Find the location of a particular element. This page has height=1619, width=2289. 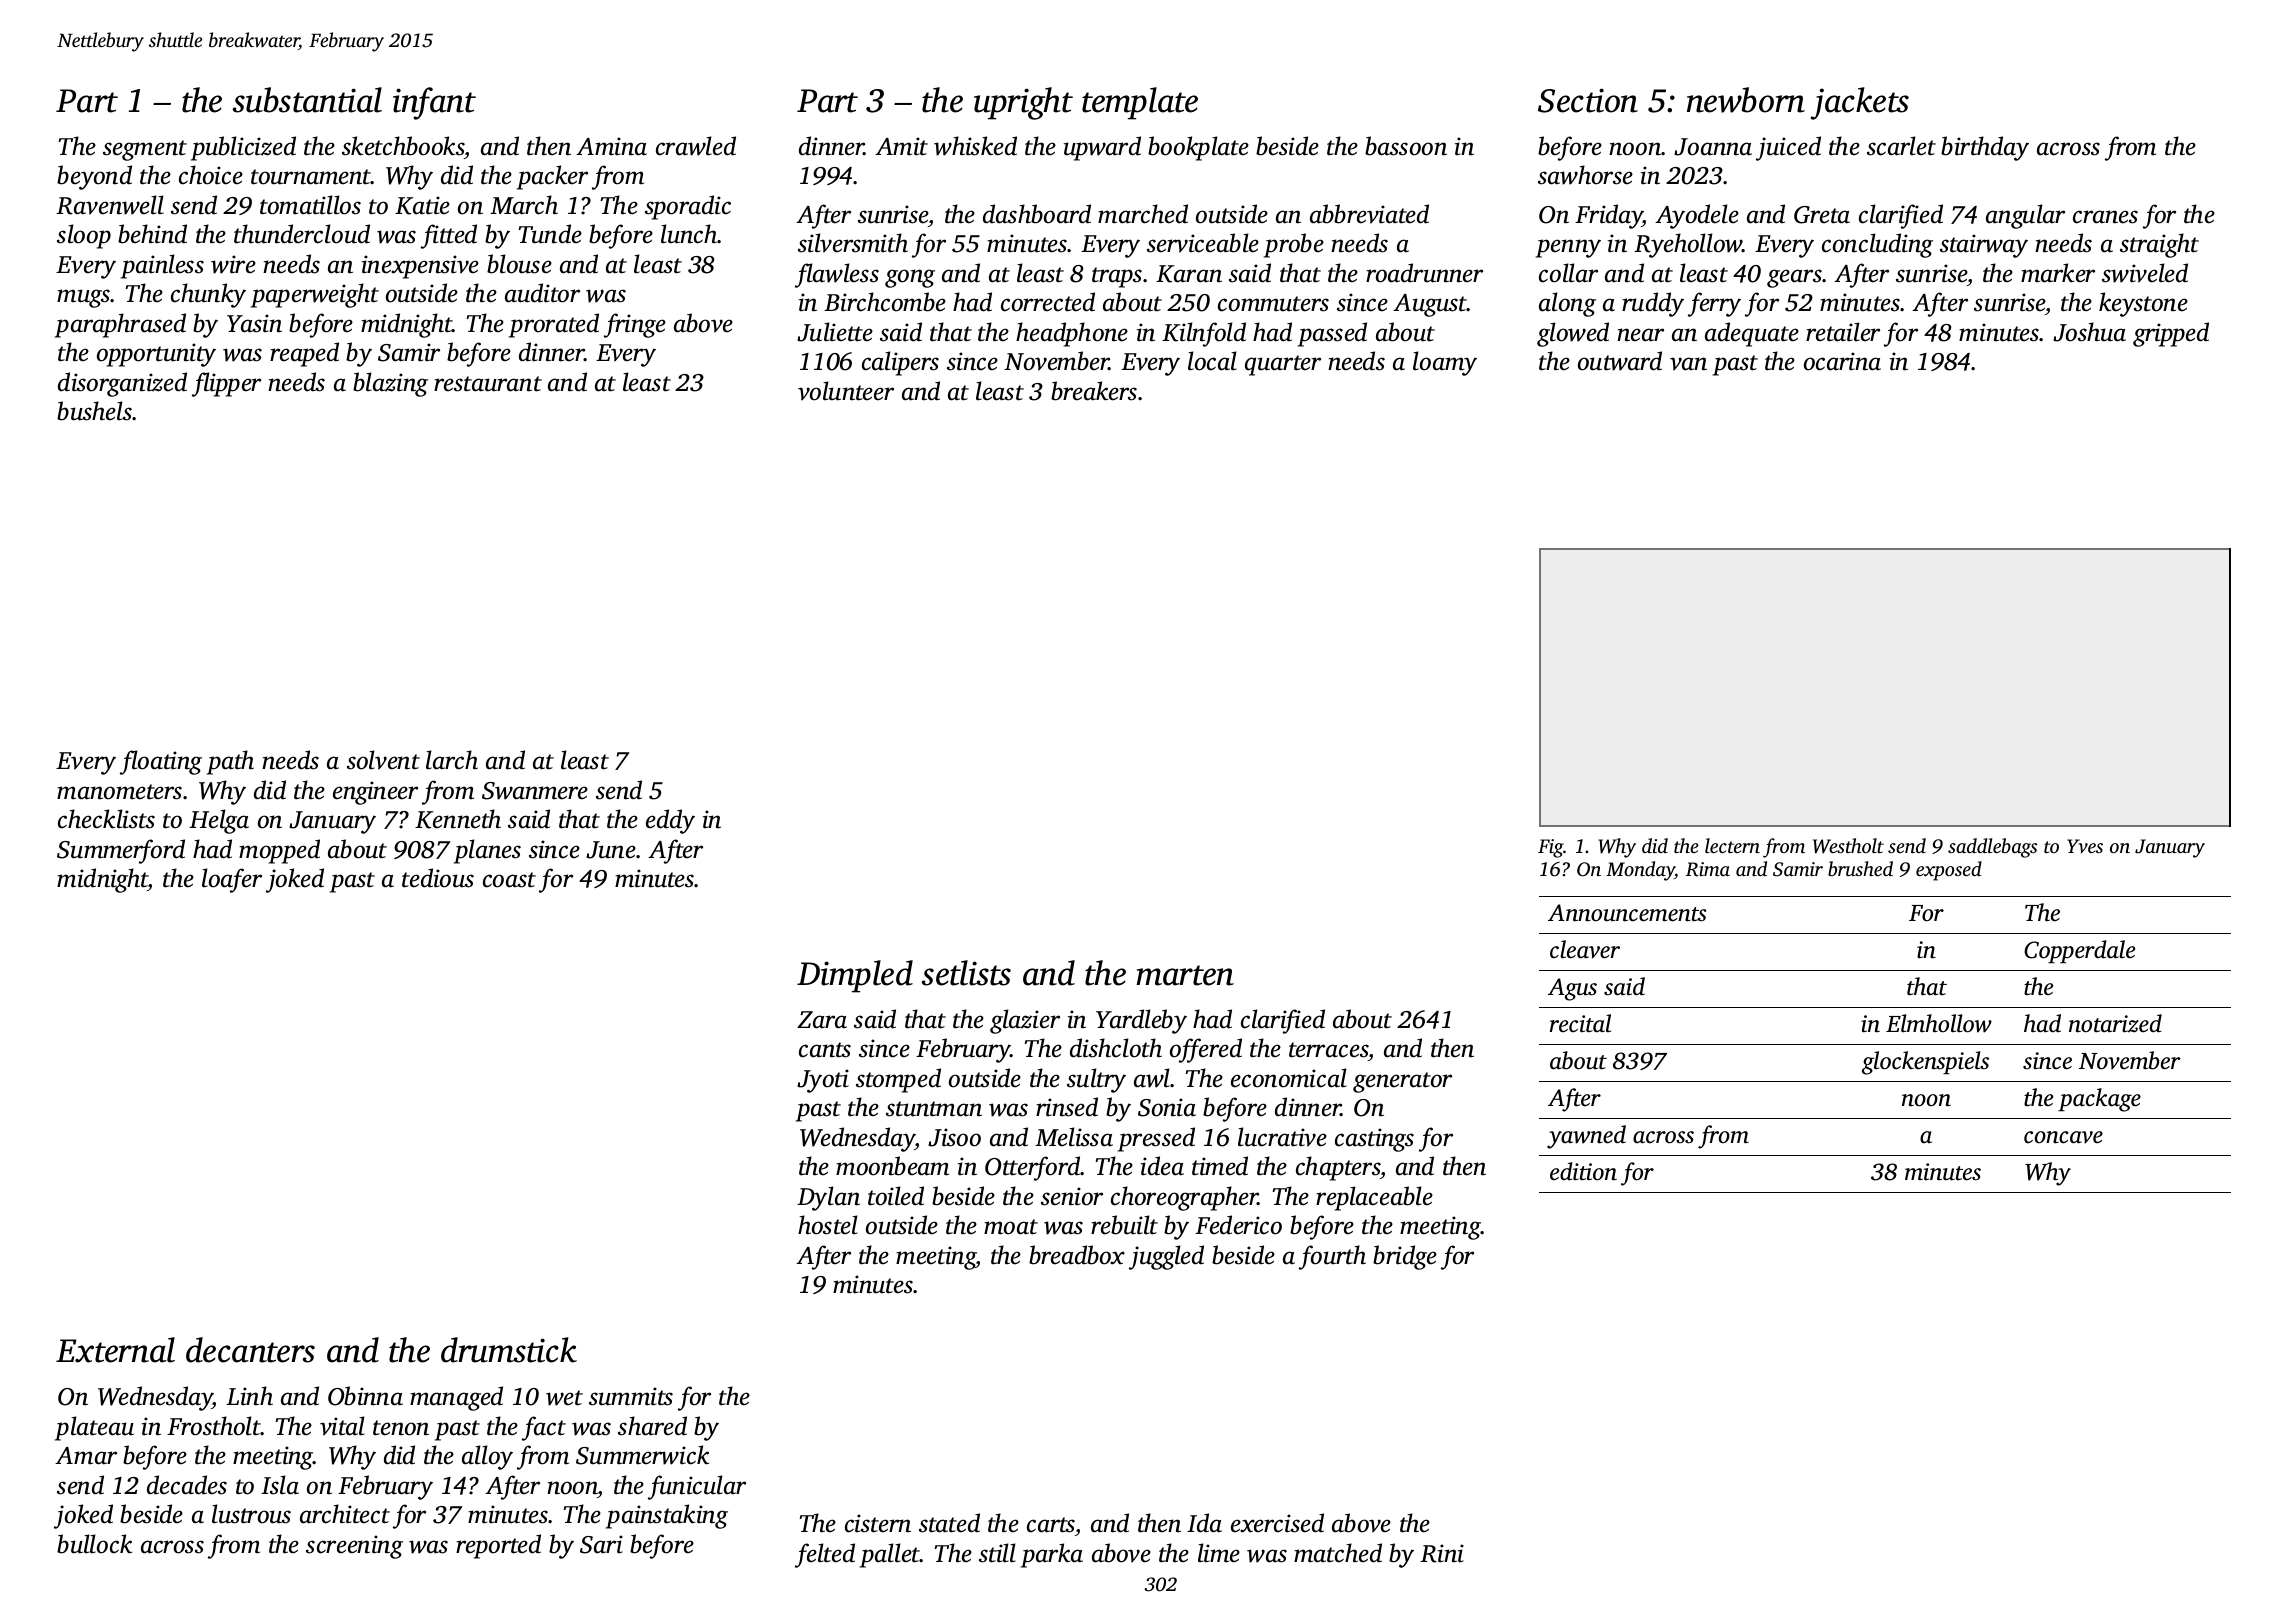

eddy is located at coordinates (670, 821).
